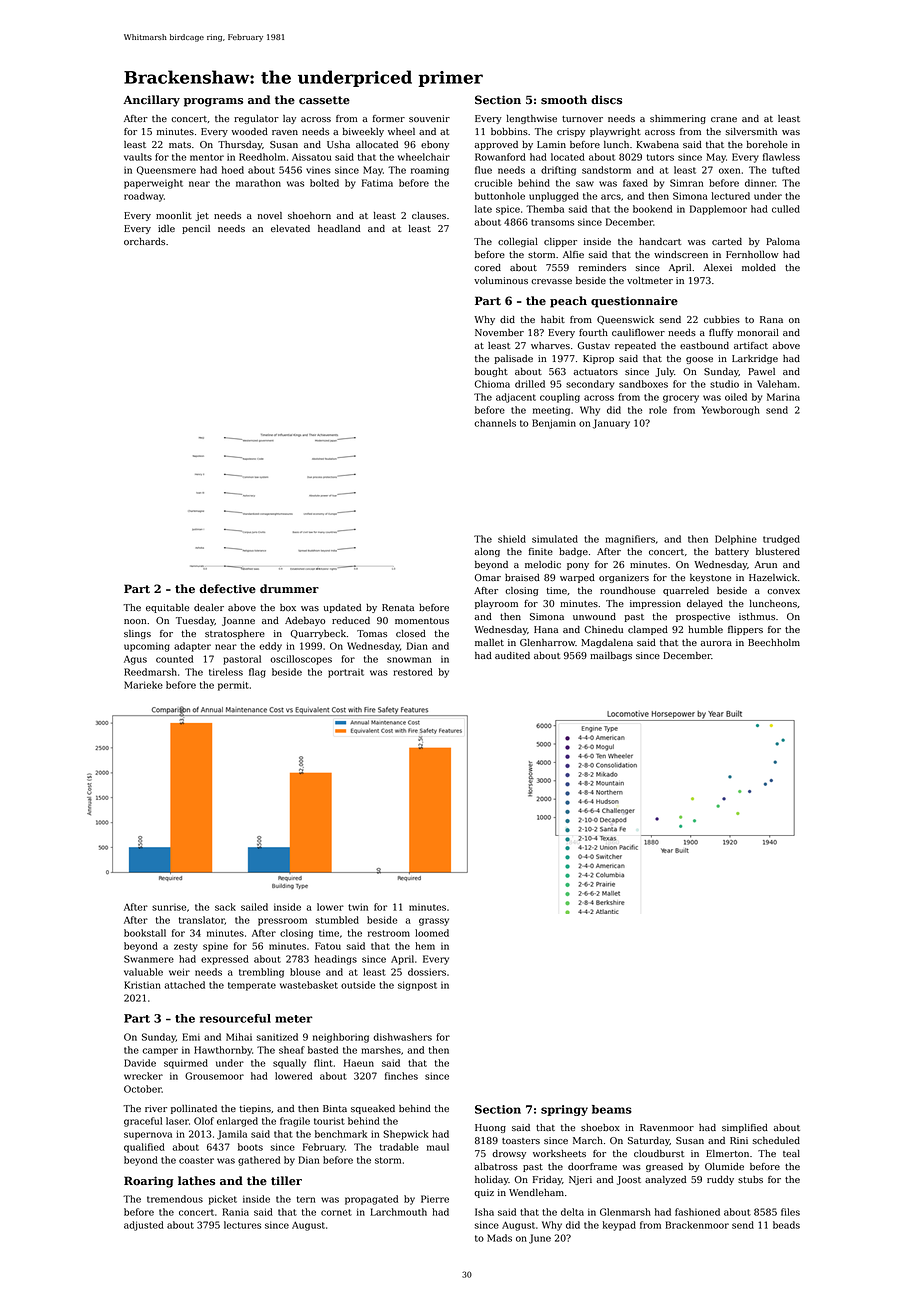 The width and height of the screenshot is (924, 1308). Describe the element at coordinates (398, 607) in the screenshot. I see `Renata` at that location.
